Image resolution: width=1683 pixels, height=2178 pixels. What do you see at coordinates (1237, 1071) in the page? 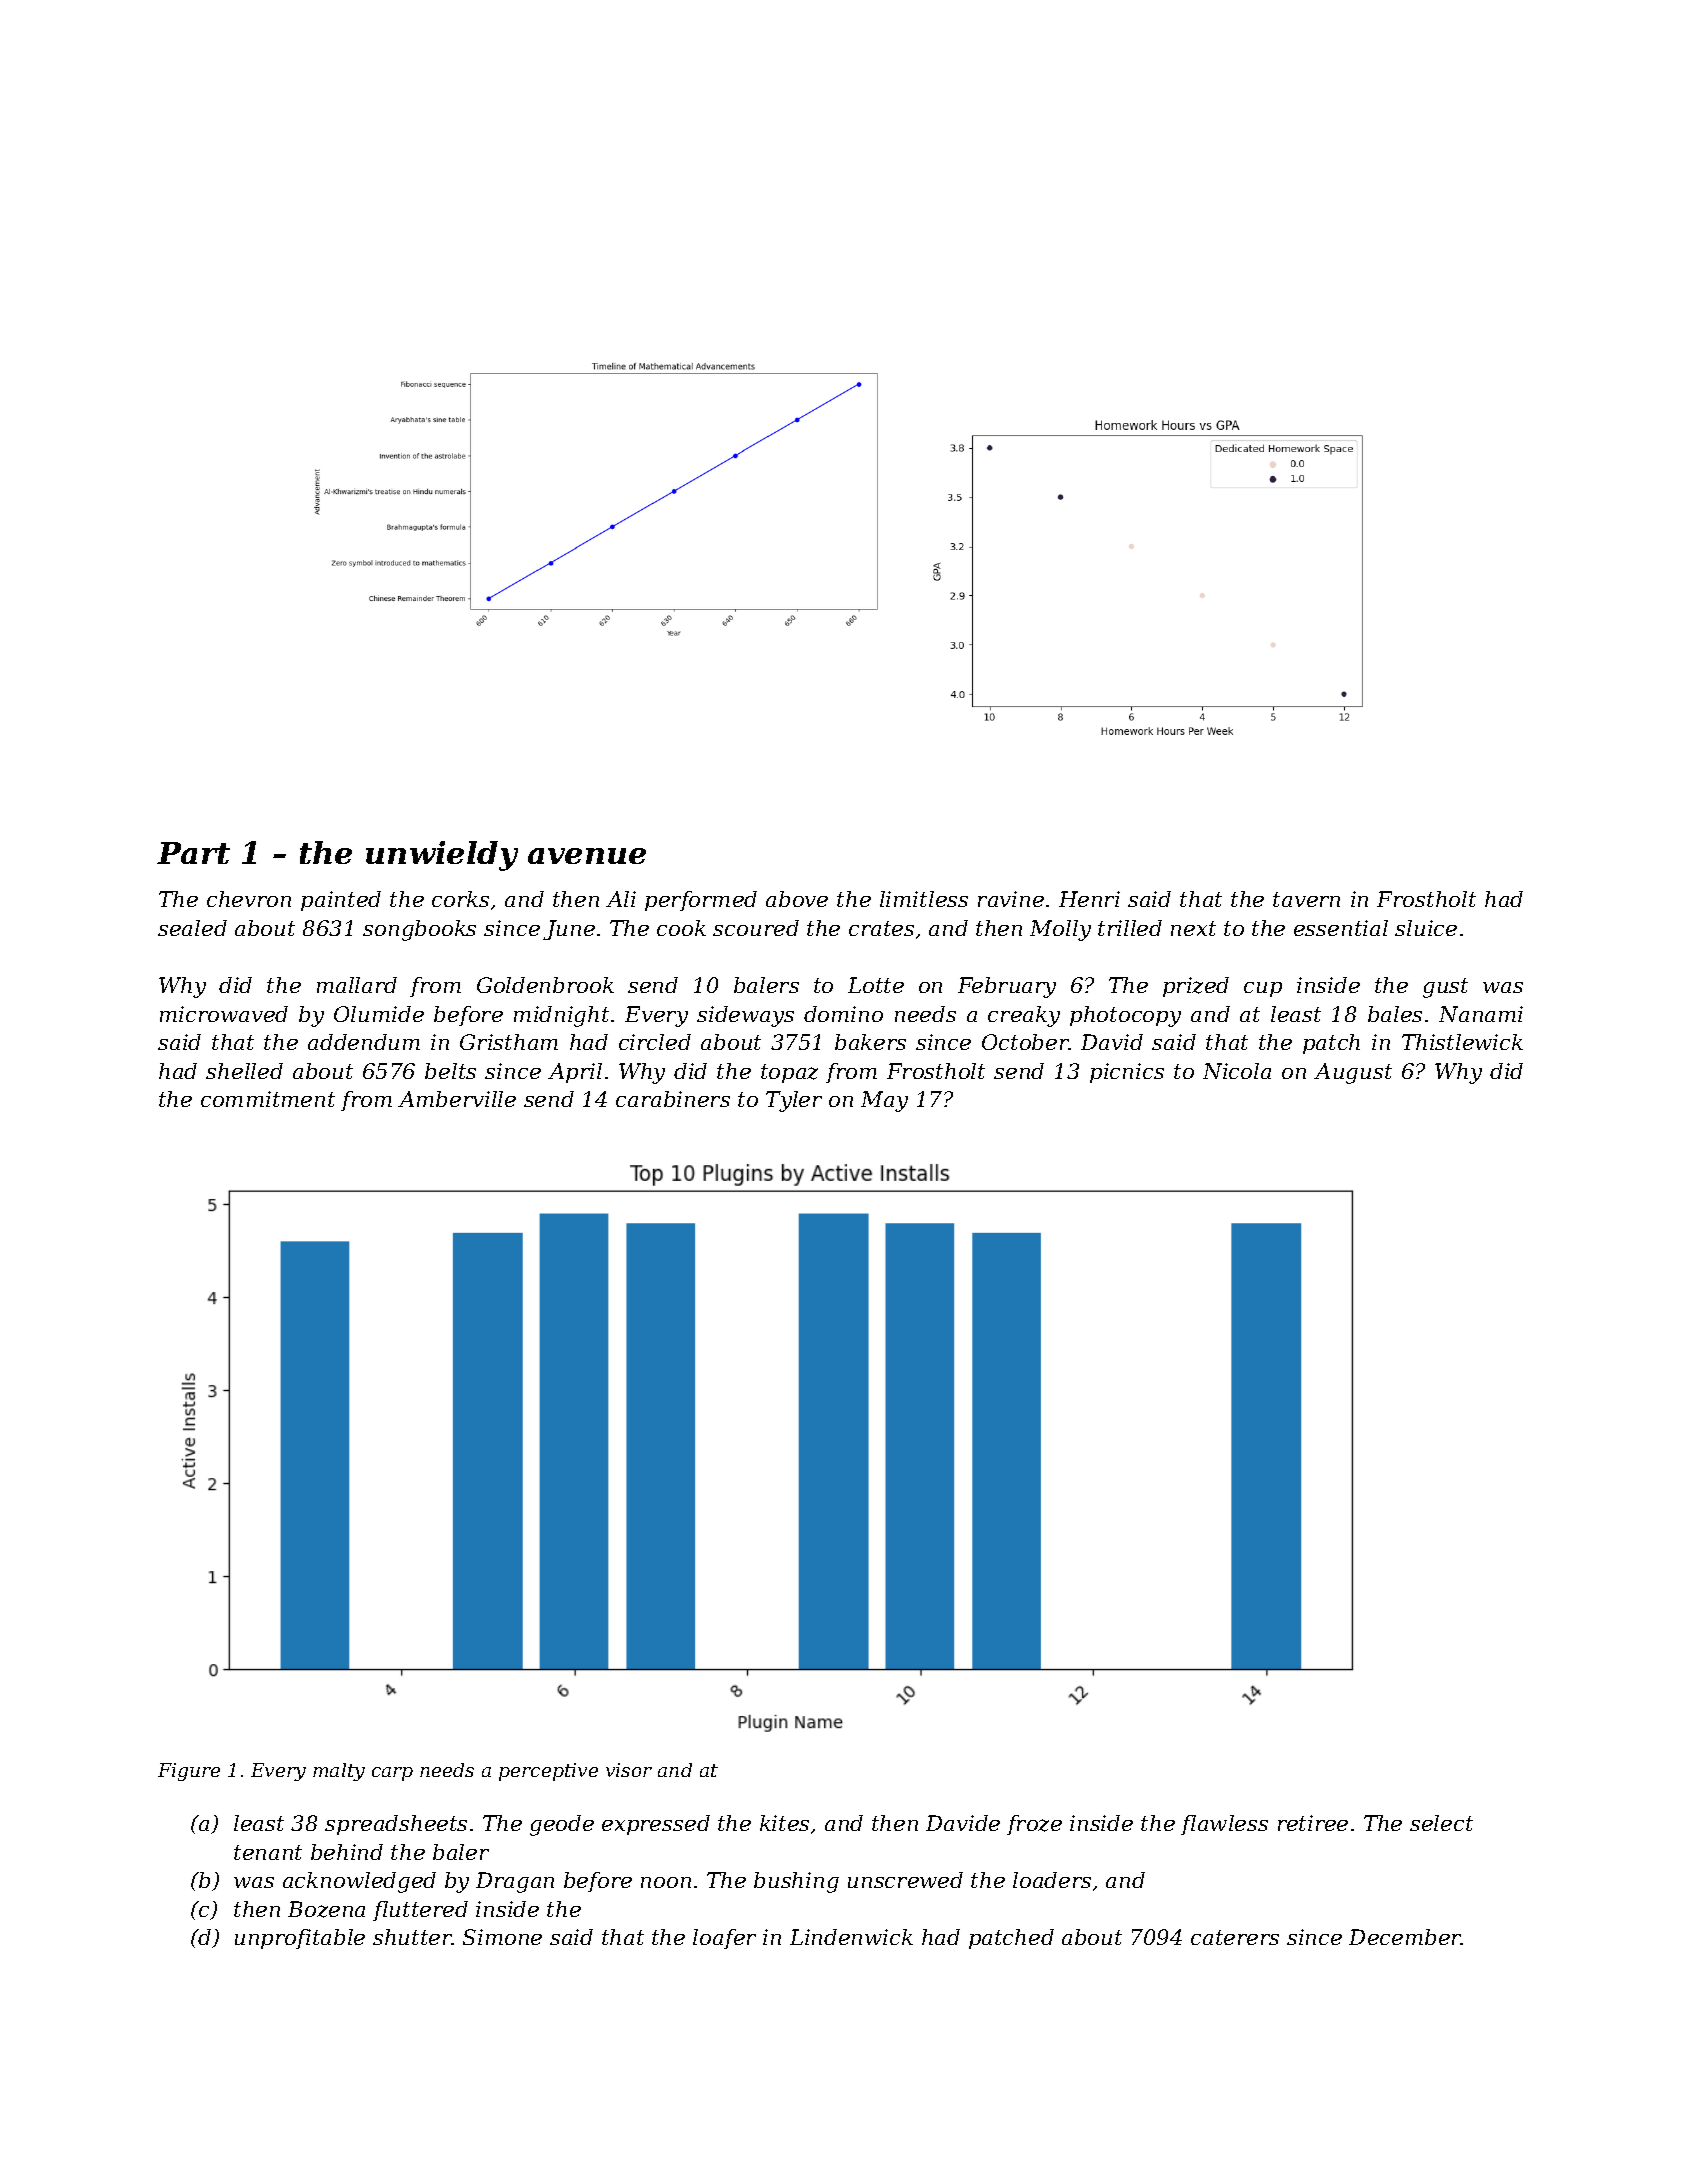
I see `Nicola` at bounding box center [1237, 1071].
